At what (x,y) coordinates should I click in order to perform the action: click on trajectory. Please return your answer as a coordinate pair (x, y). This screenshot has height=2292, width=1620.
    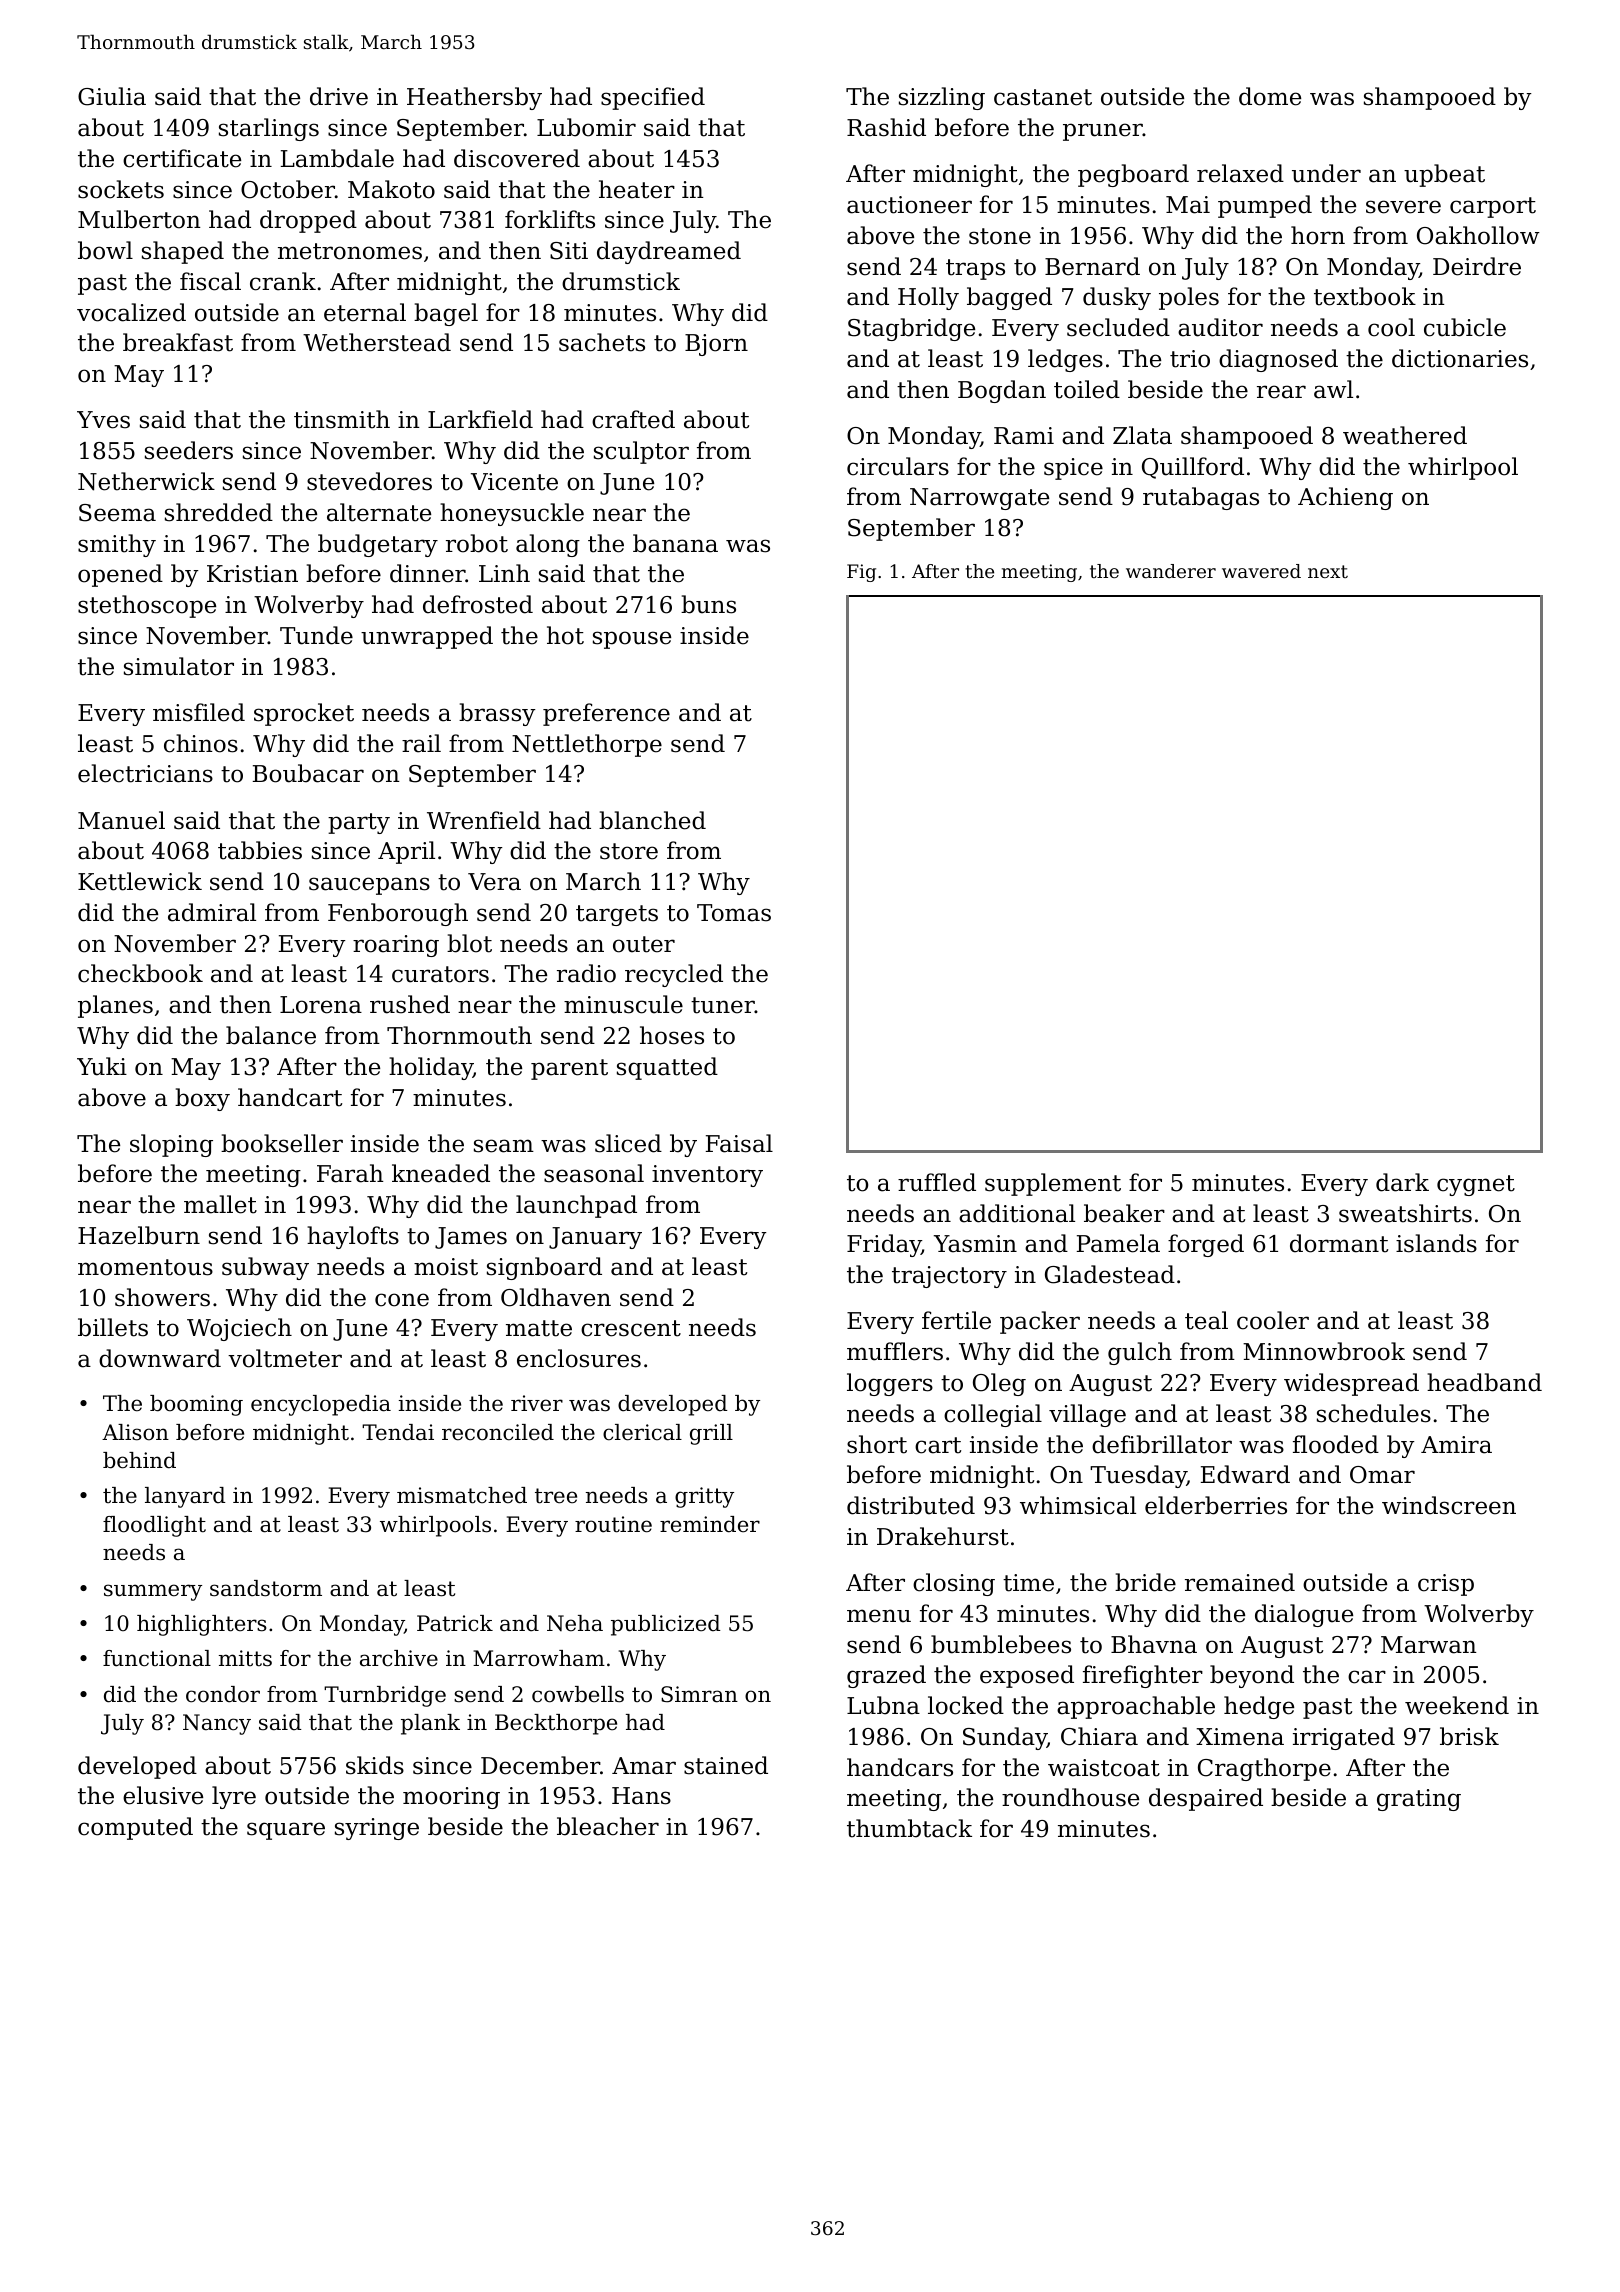
    Looking at the image, I should click on (949, 1277).
